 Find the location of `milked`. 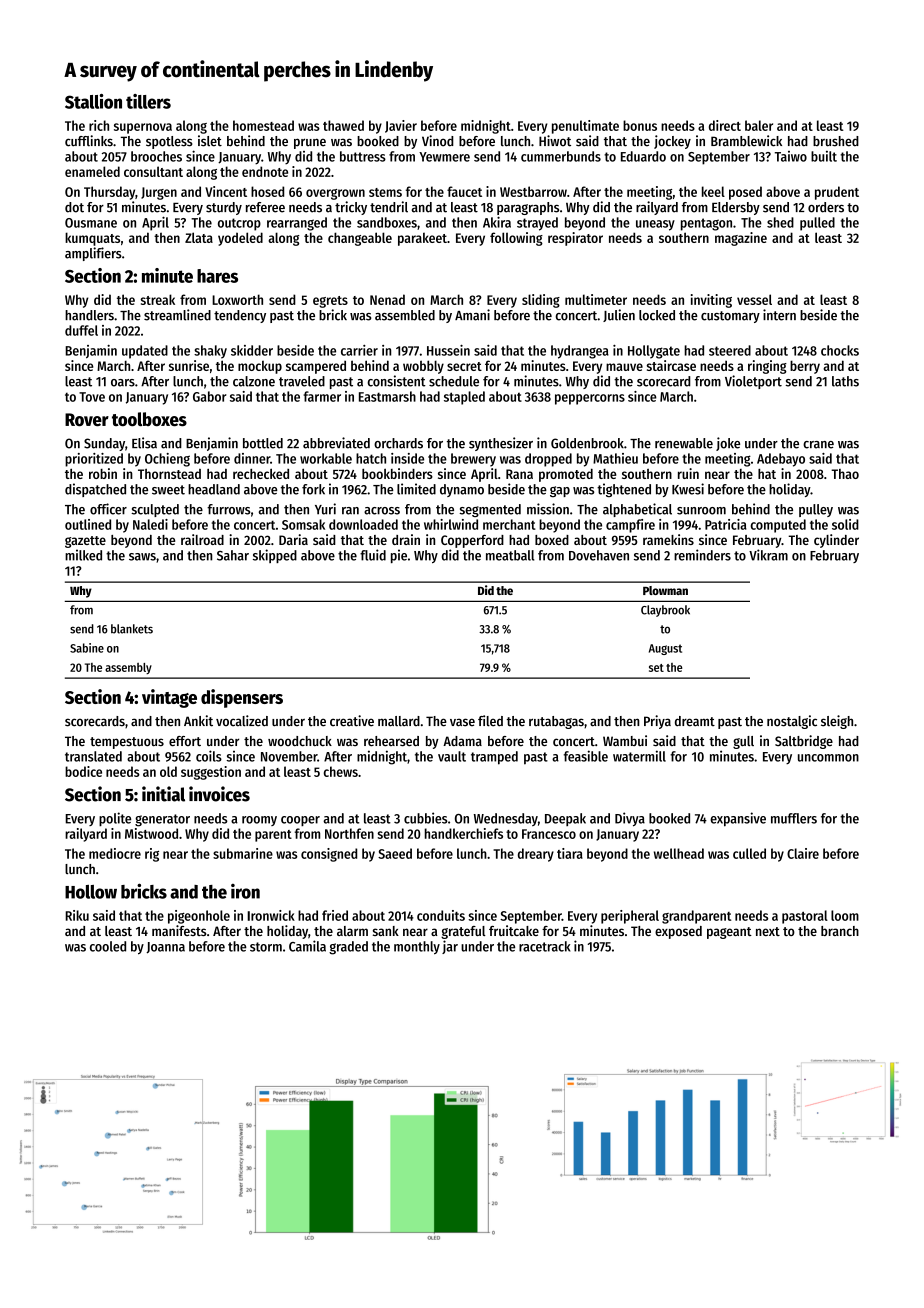

milked is located at coordinates (83, 555).
